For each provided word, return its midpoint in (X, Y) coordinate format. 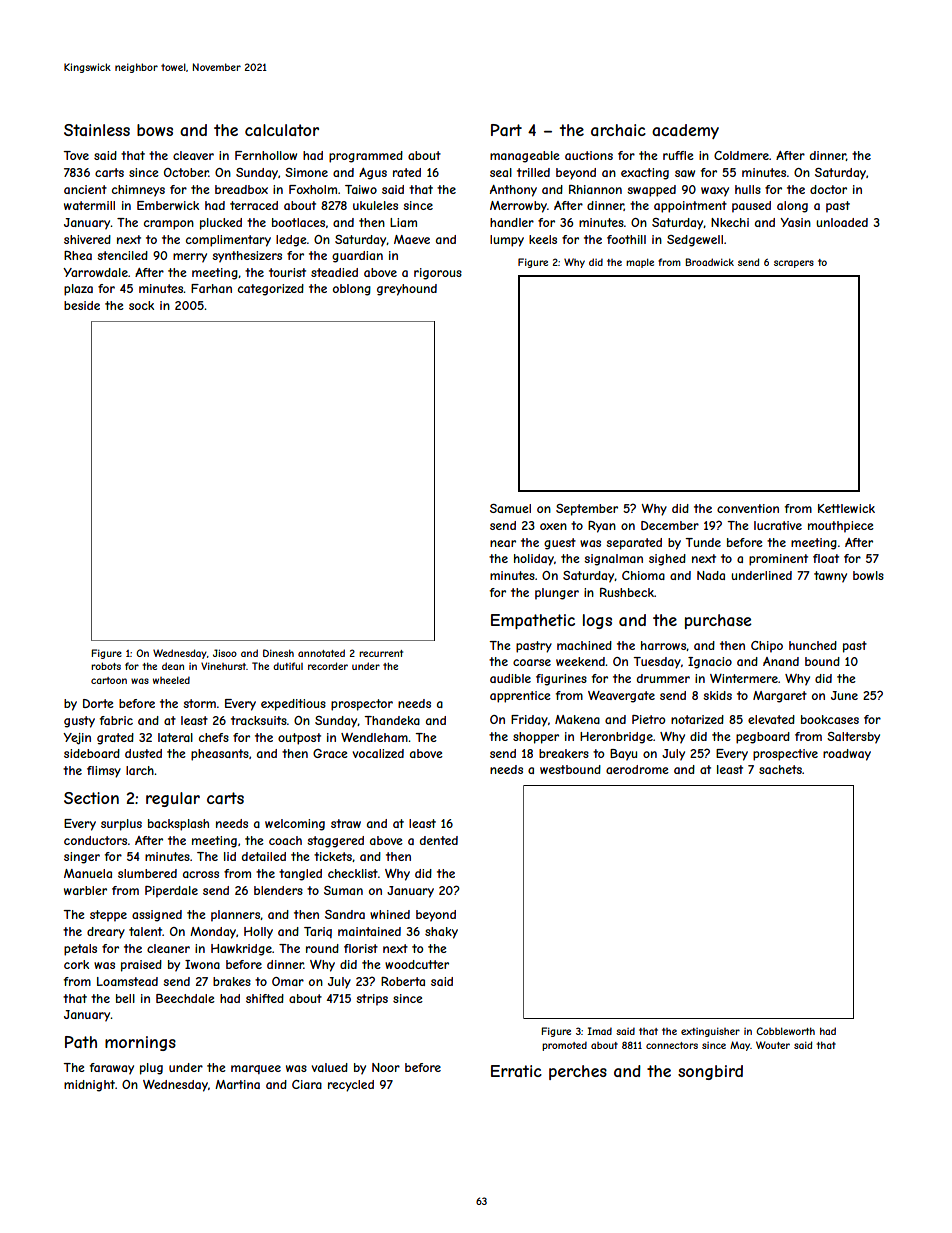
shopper (536, 738)
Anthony (513, 191)
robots (106, 666)
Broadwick (710, 262)
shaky (441, 933)
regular (173, 799)
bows (155, 130)
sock (141, 305)
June (844, 695)
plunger (557, 594)
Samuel (510, 508)
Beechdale (185, 998)
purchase (718, 621)
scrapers (794, 264)
